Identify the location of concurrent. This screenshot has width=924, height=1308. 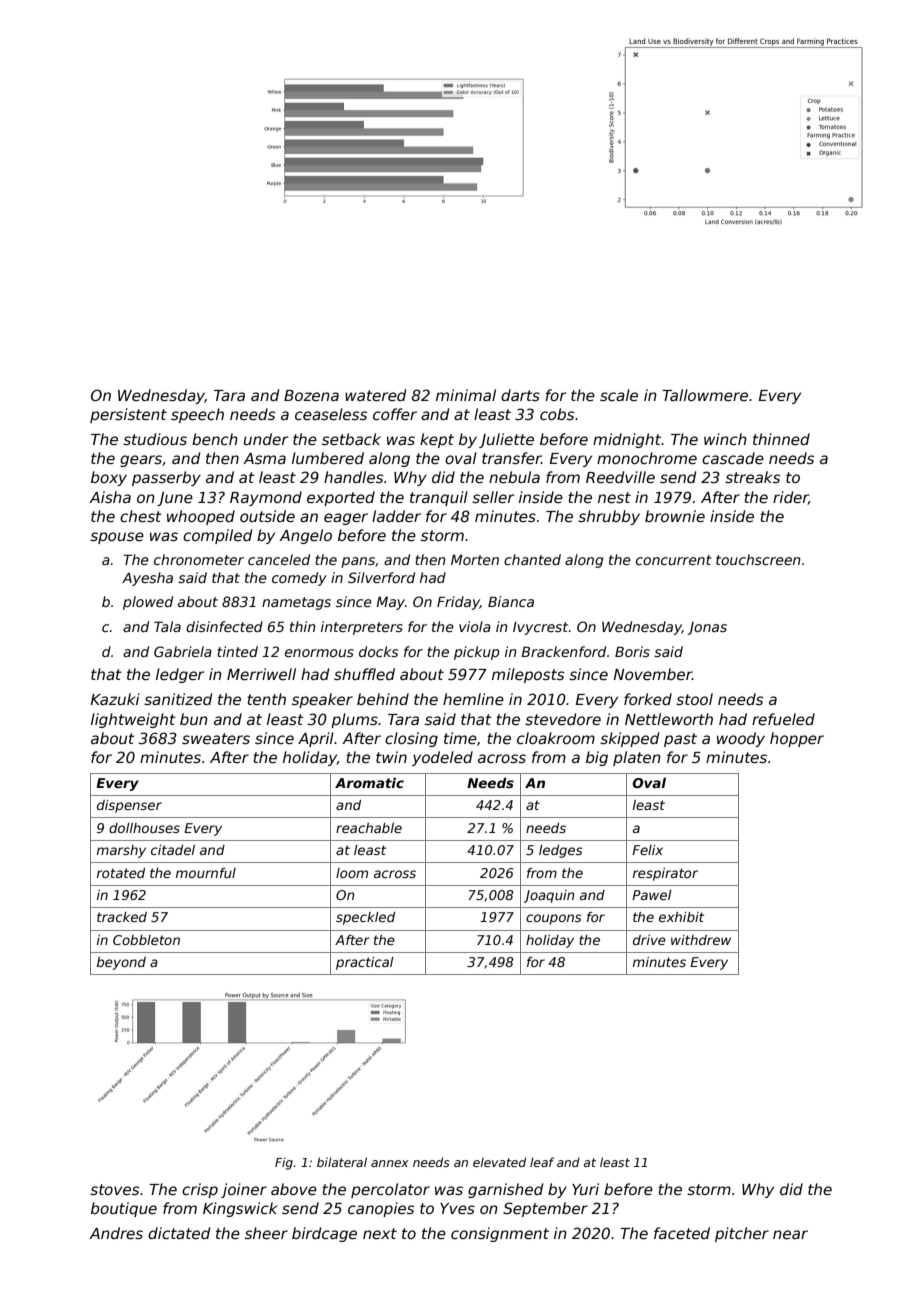
(674, 560).
